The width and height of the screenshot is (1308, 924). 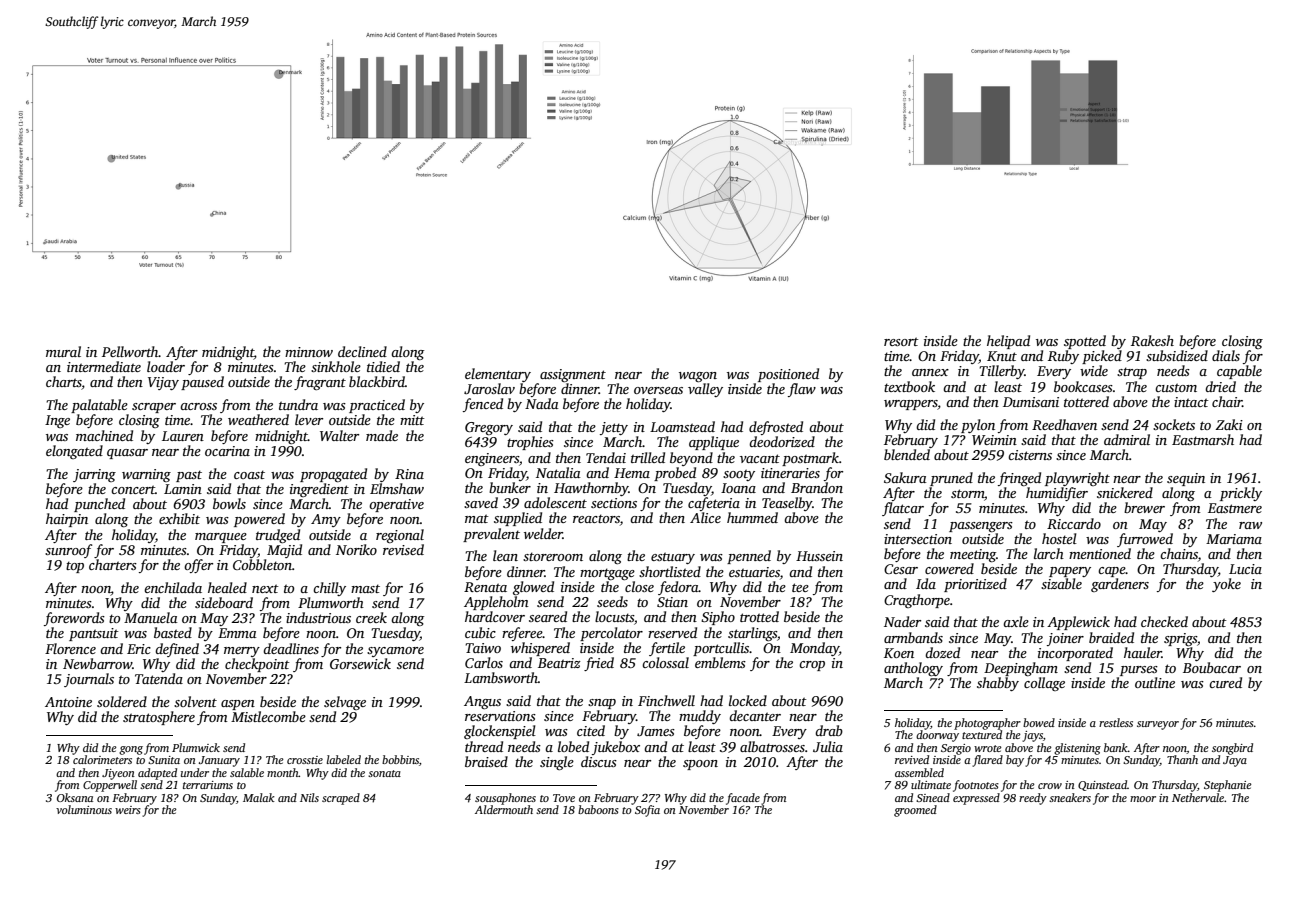 I want to click on Cobbleton, so click(x=262, y=564).
